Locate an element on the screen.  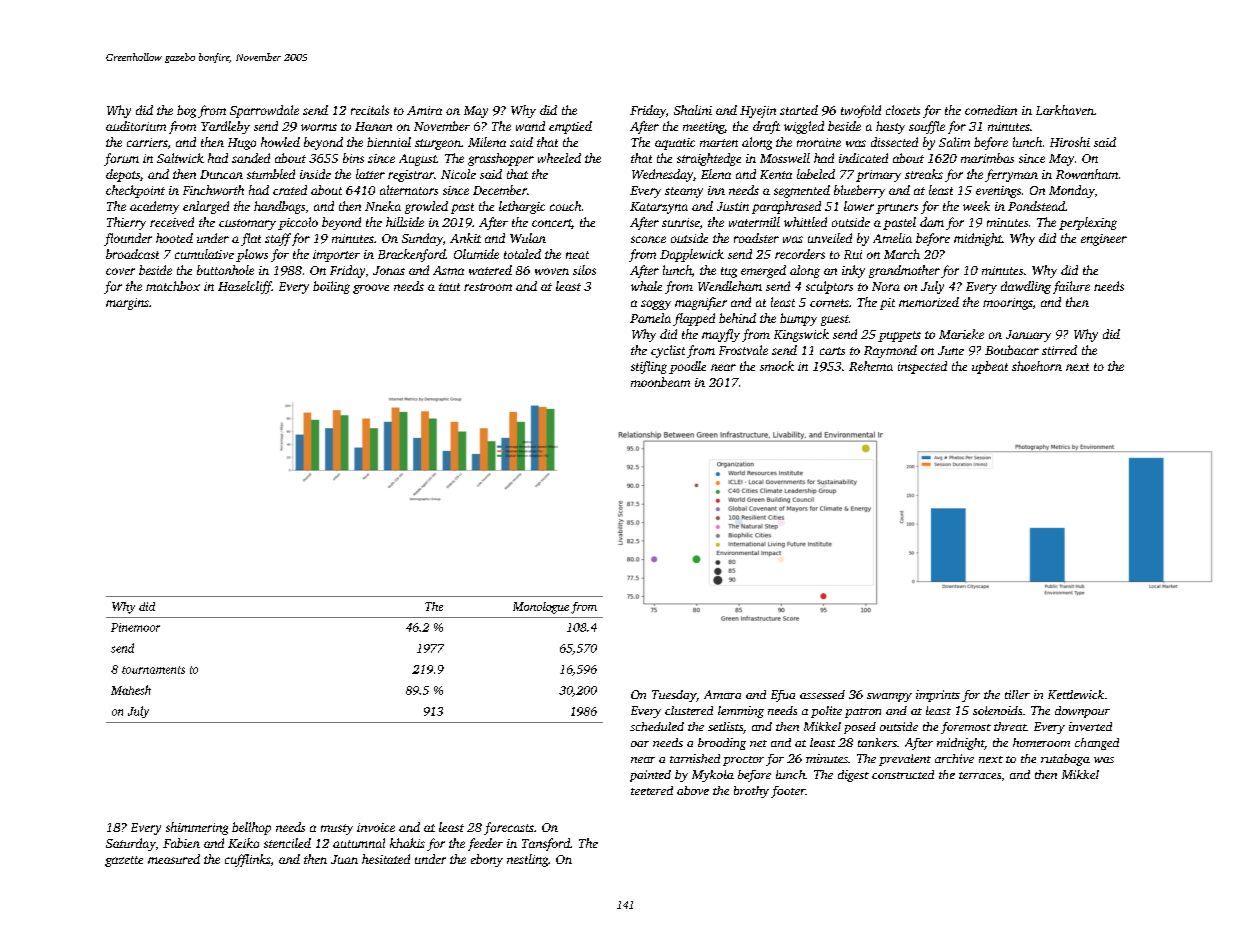
perplexing is located at coordinates (1088, 223).
